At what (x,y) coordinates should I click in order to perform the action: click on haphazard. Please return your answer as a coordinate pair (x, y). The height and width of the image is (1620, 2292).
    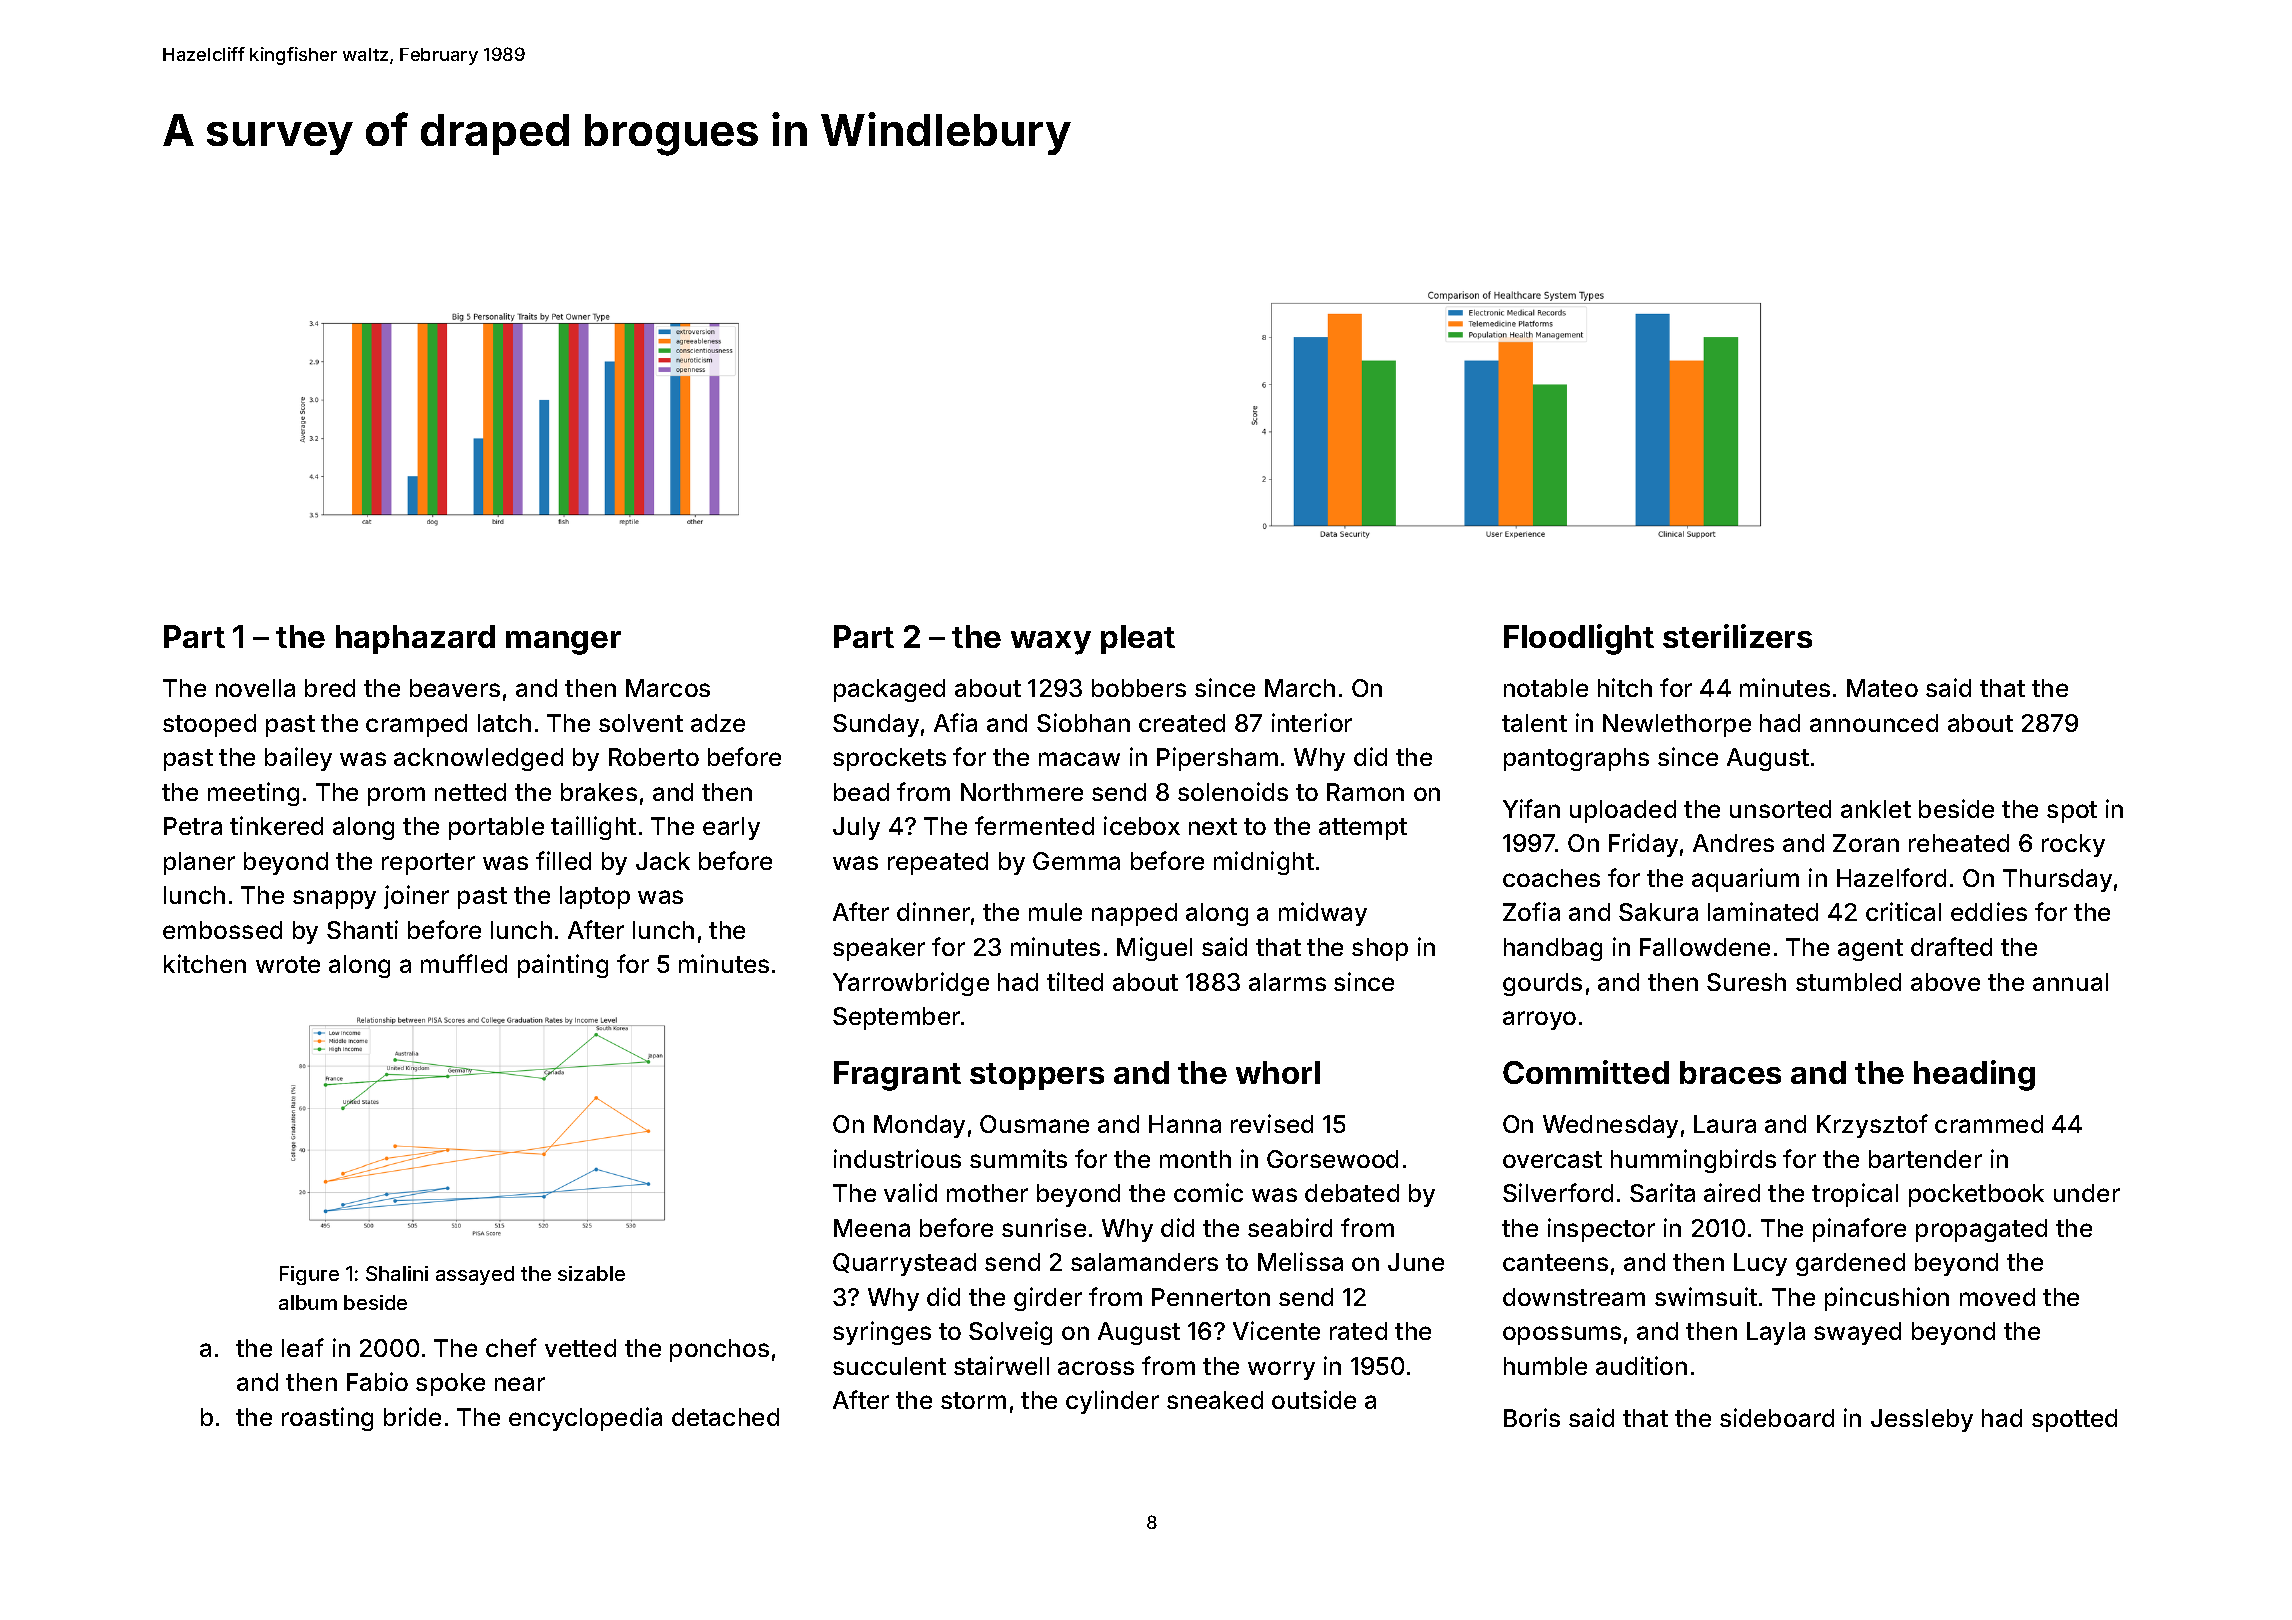
    Looking at the image, I should click on (415, 639).
